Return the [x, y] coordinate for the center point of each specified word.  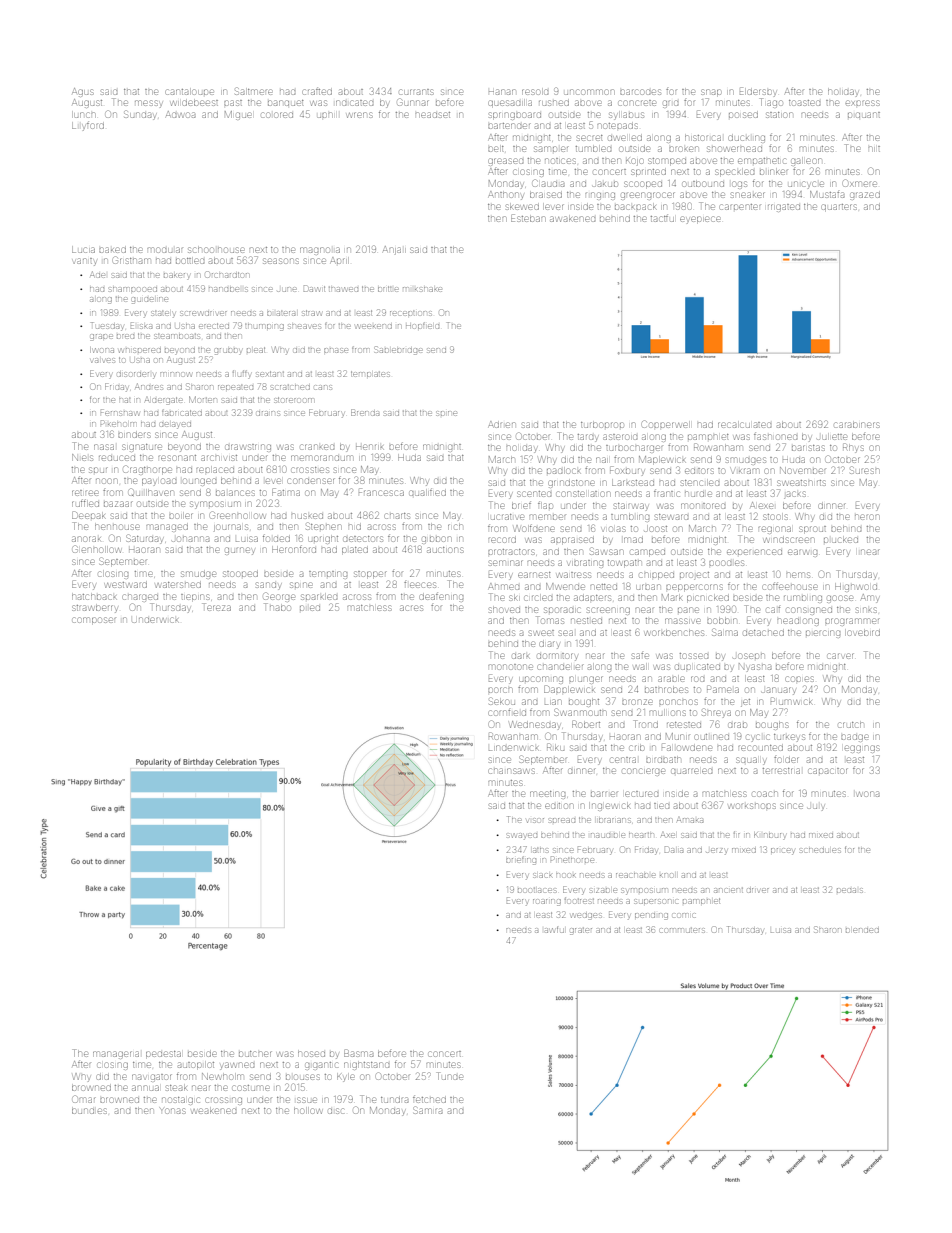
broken [683, 149]
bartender [509, 126]
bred [125, 336]
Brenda [365, 412]
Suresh [864, 470]
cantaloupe [190, 92]
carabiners [857, 425]
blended [862, 930]
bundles [89, 1111]
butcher [255, 1054]
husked [307, 516]
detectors [363, 539]
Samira [428, 1111]
